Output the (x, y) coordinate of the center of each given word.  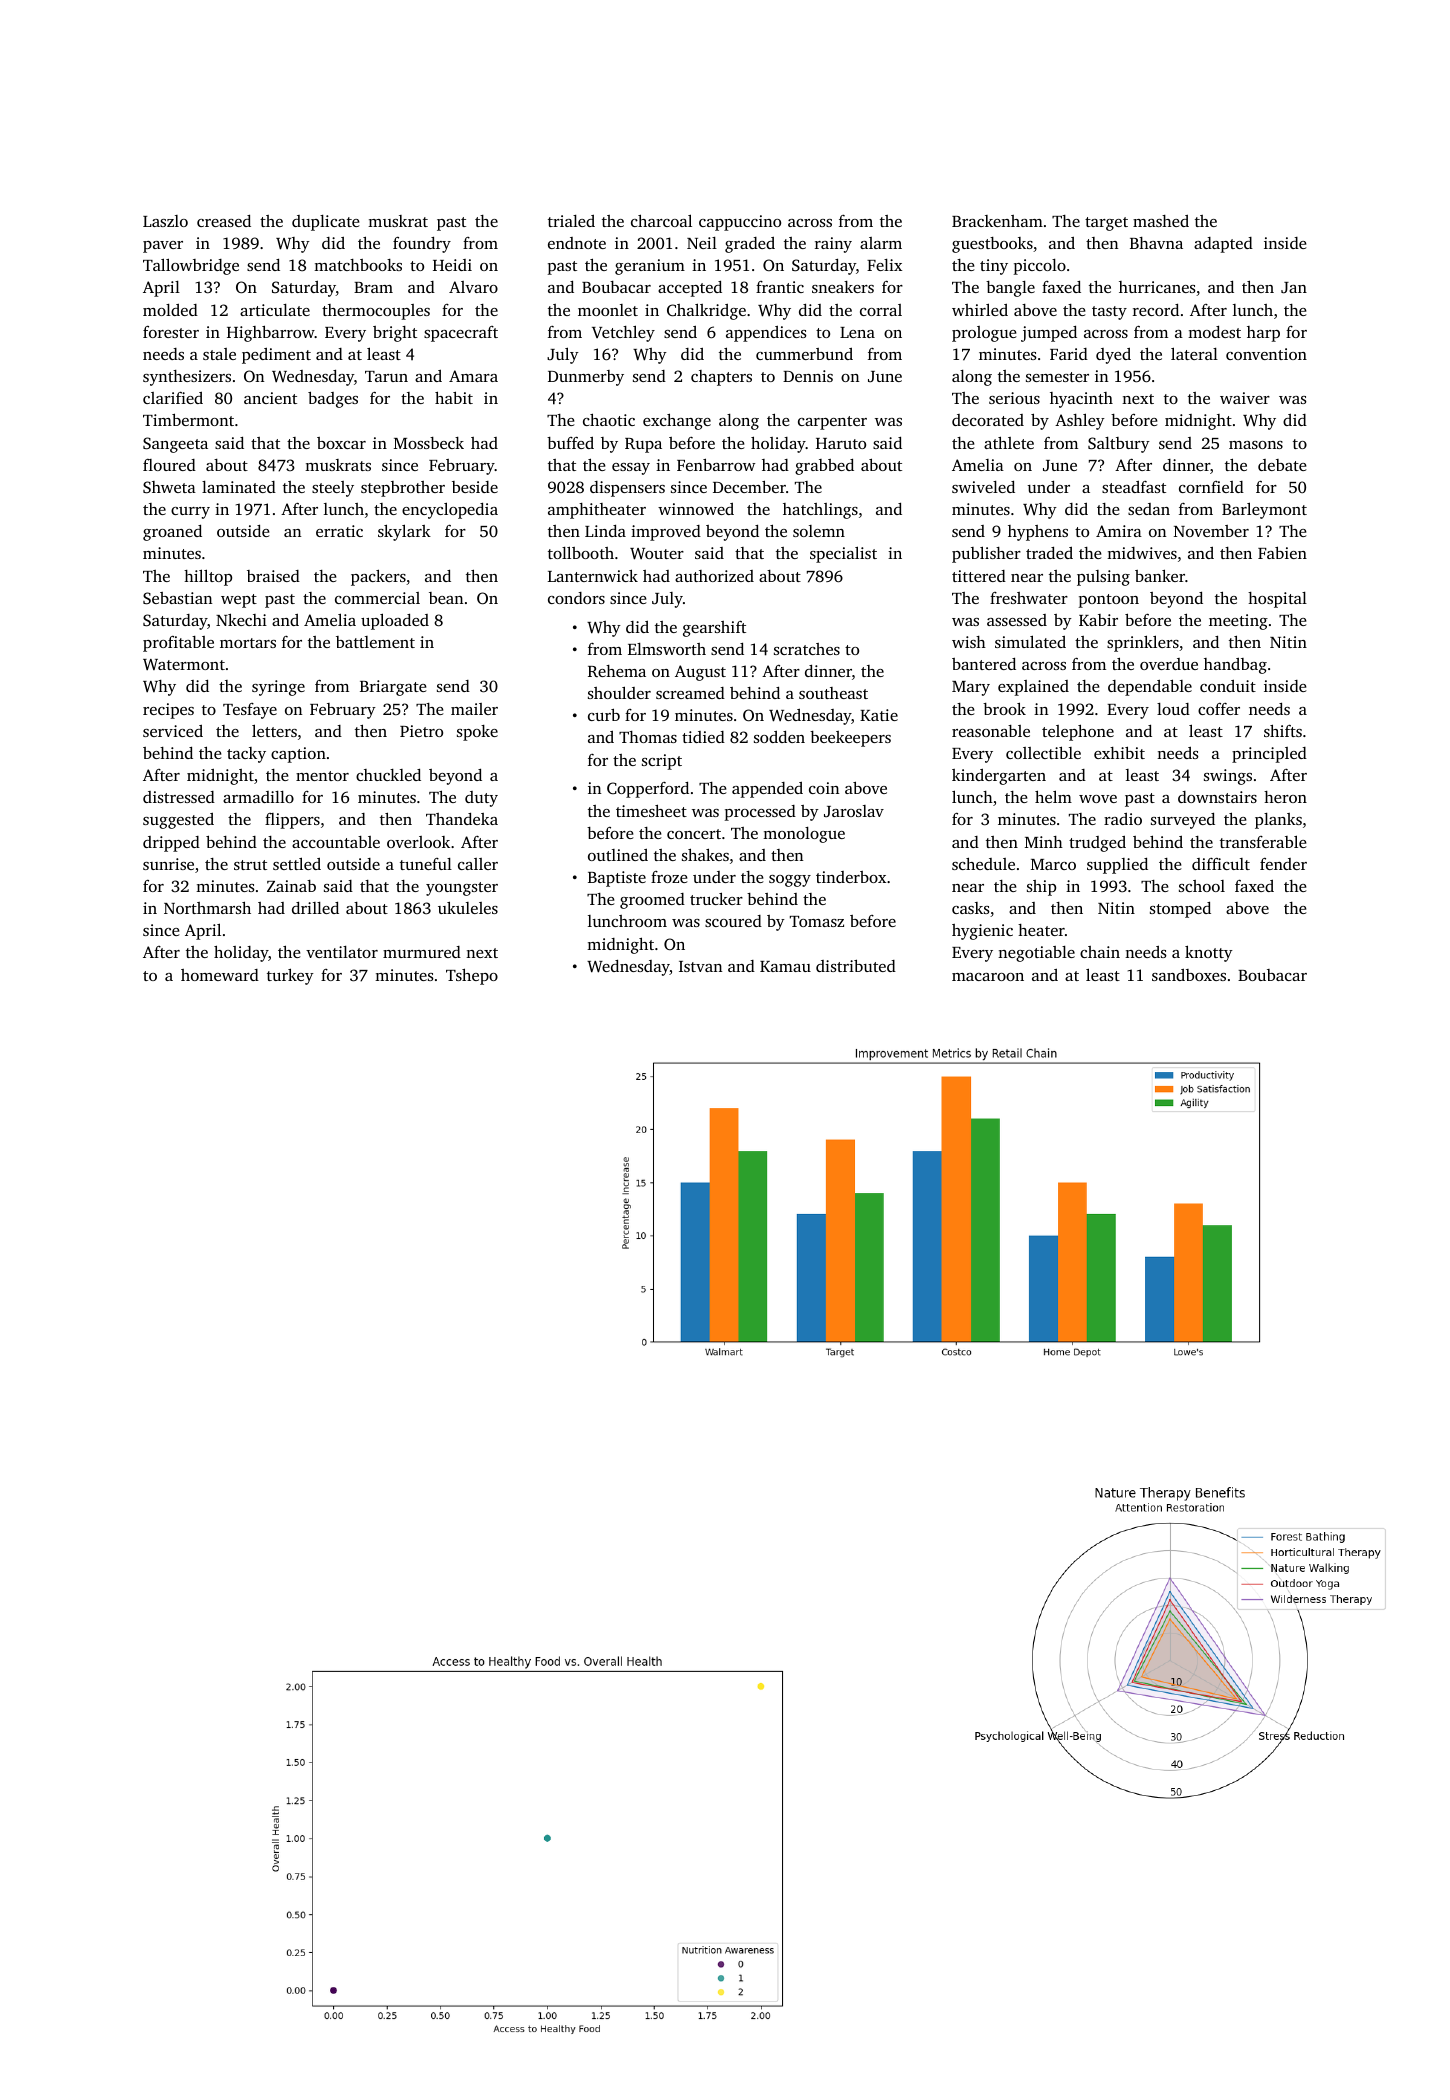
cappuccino (740, 223)
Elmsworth (667, 649)
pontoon (1109, 601)
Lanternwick (593, 575)
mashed (1161, 221)
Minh (1044, 842)
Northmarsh (207, 907)
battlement (375, 642)
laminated (239, 487)
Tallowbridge (191, 266)
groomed (652, 901)
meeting (1238, 622)
